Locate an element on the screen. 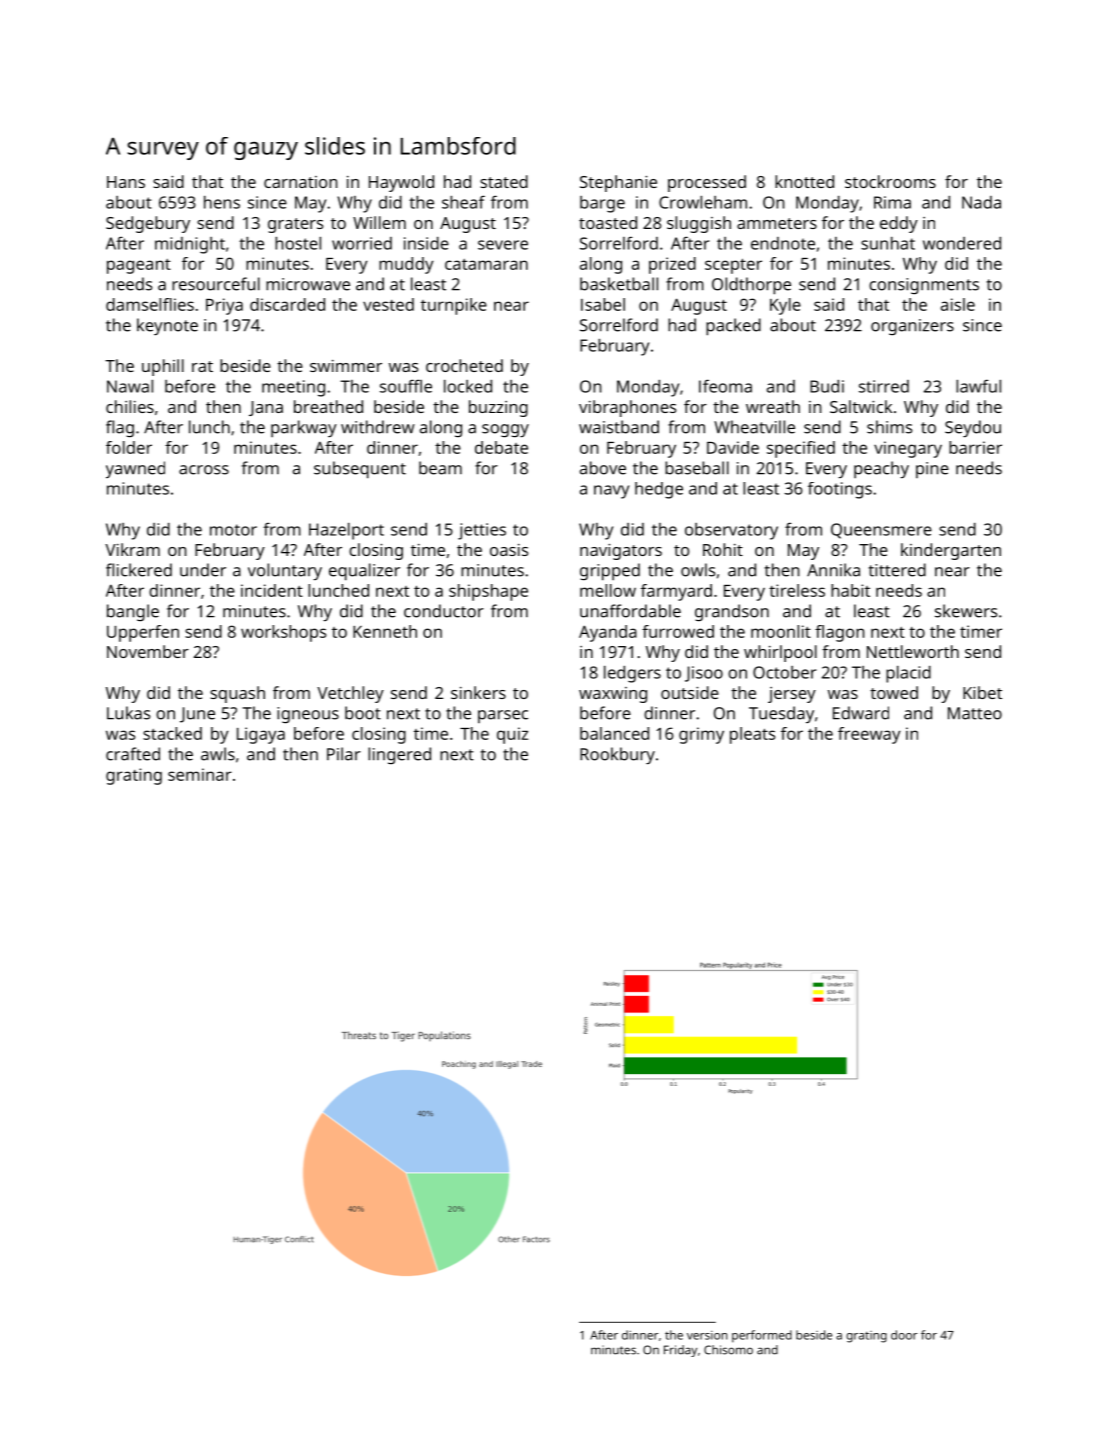  door is located at coordinates (904, 1335).
